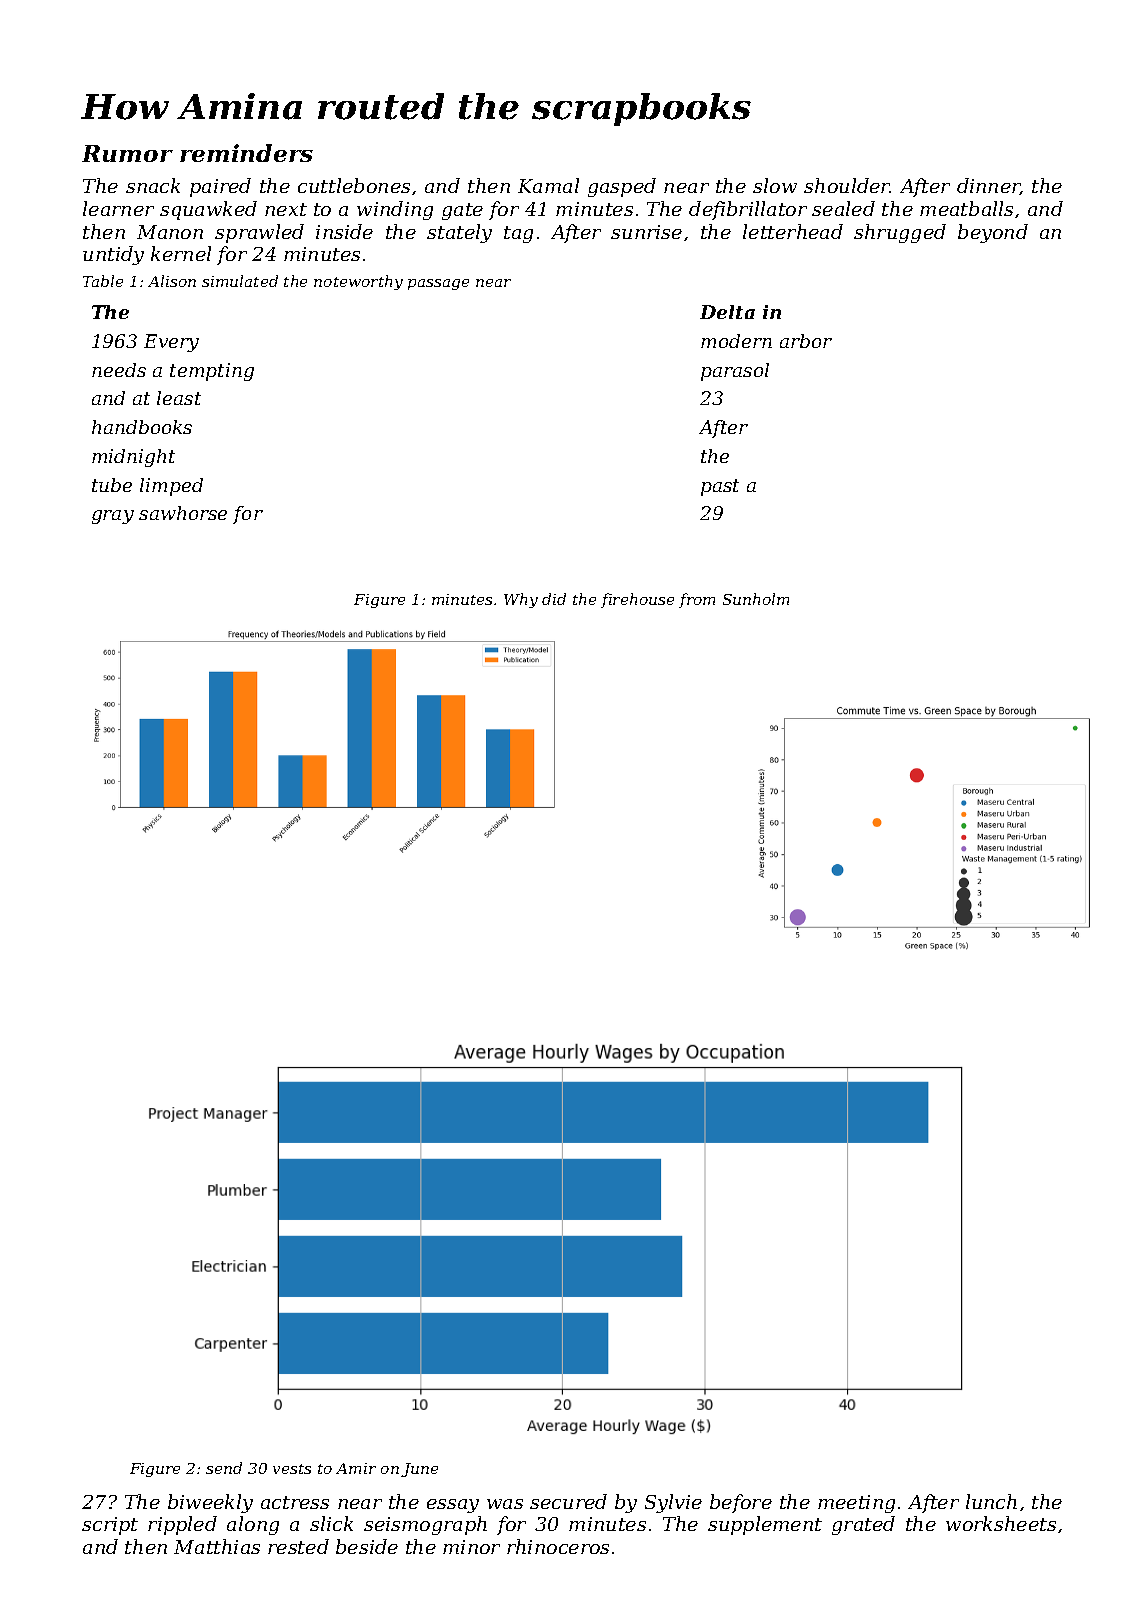  Describe the element at coordinates (756, 599) in the screenshot. I see `Sunholm` at that location.
